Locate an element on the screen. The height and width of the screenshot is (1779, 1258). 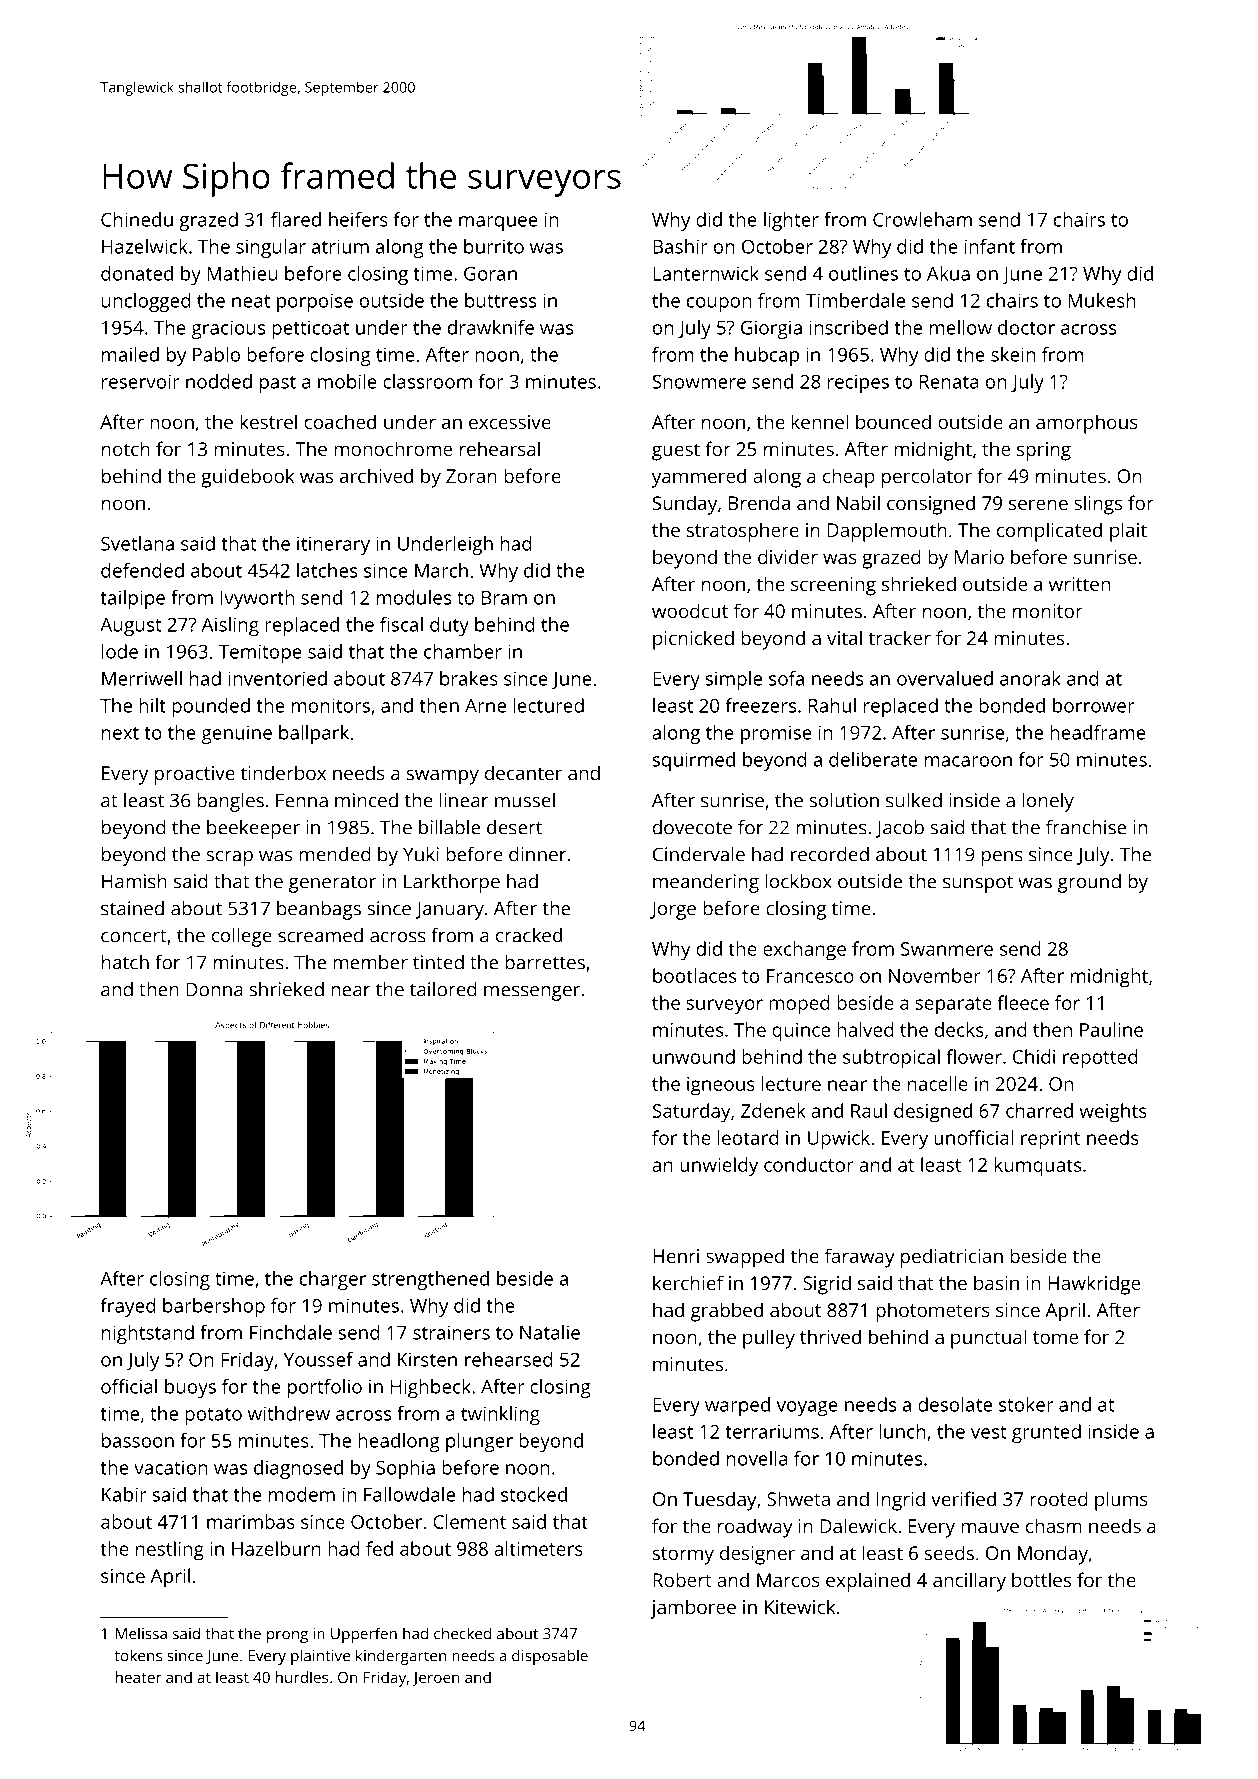
mellow is located at coordinates (961, 327).
